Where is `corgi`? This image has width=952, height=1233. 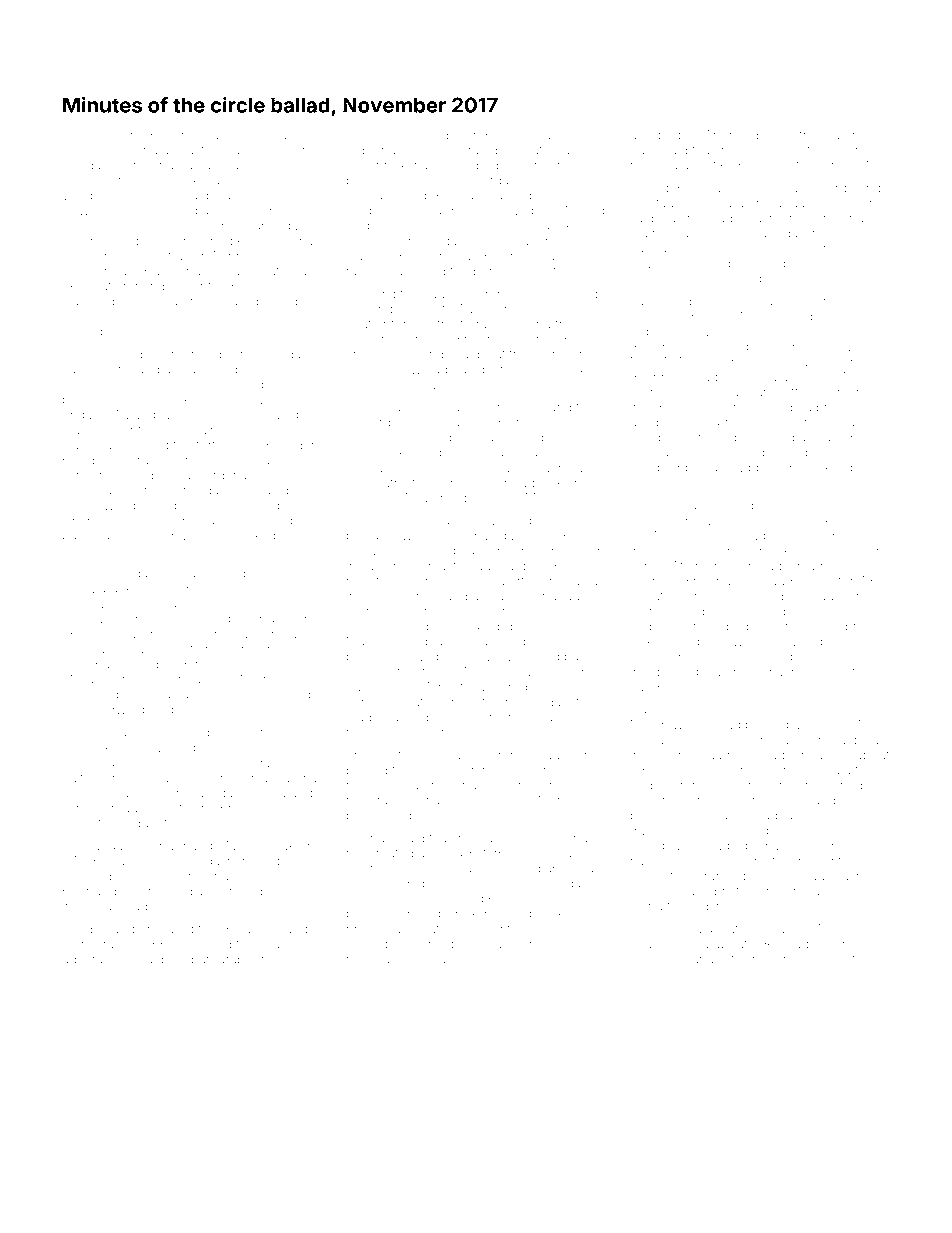
corgi is located at coordinates (116, 152).
